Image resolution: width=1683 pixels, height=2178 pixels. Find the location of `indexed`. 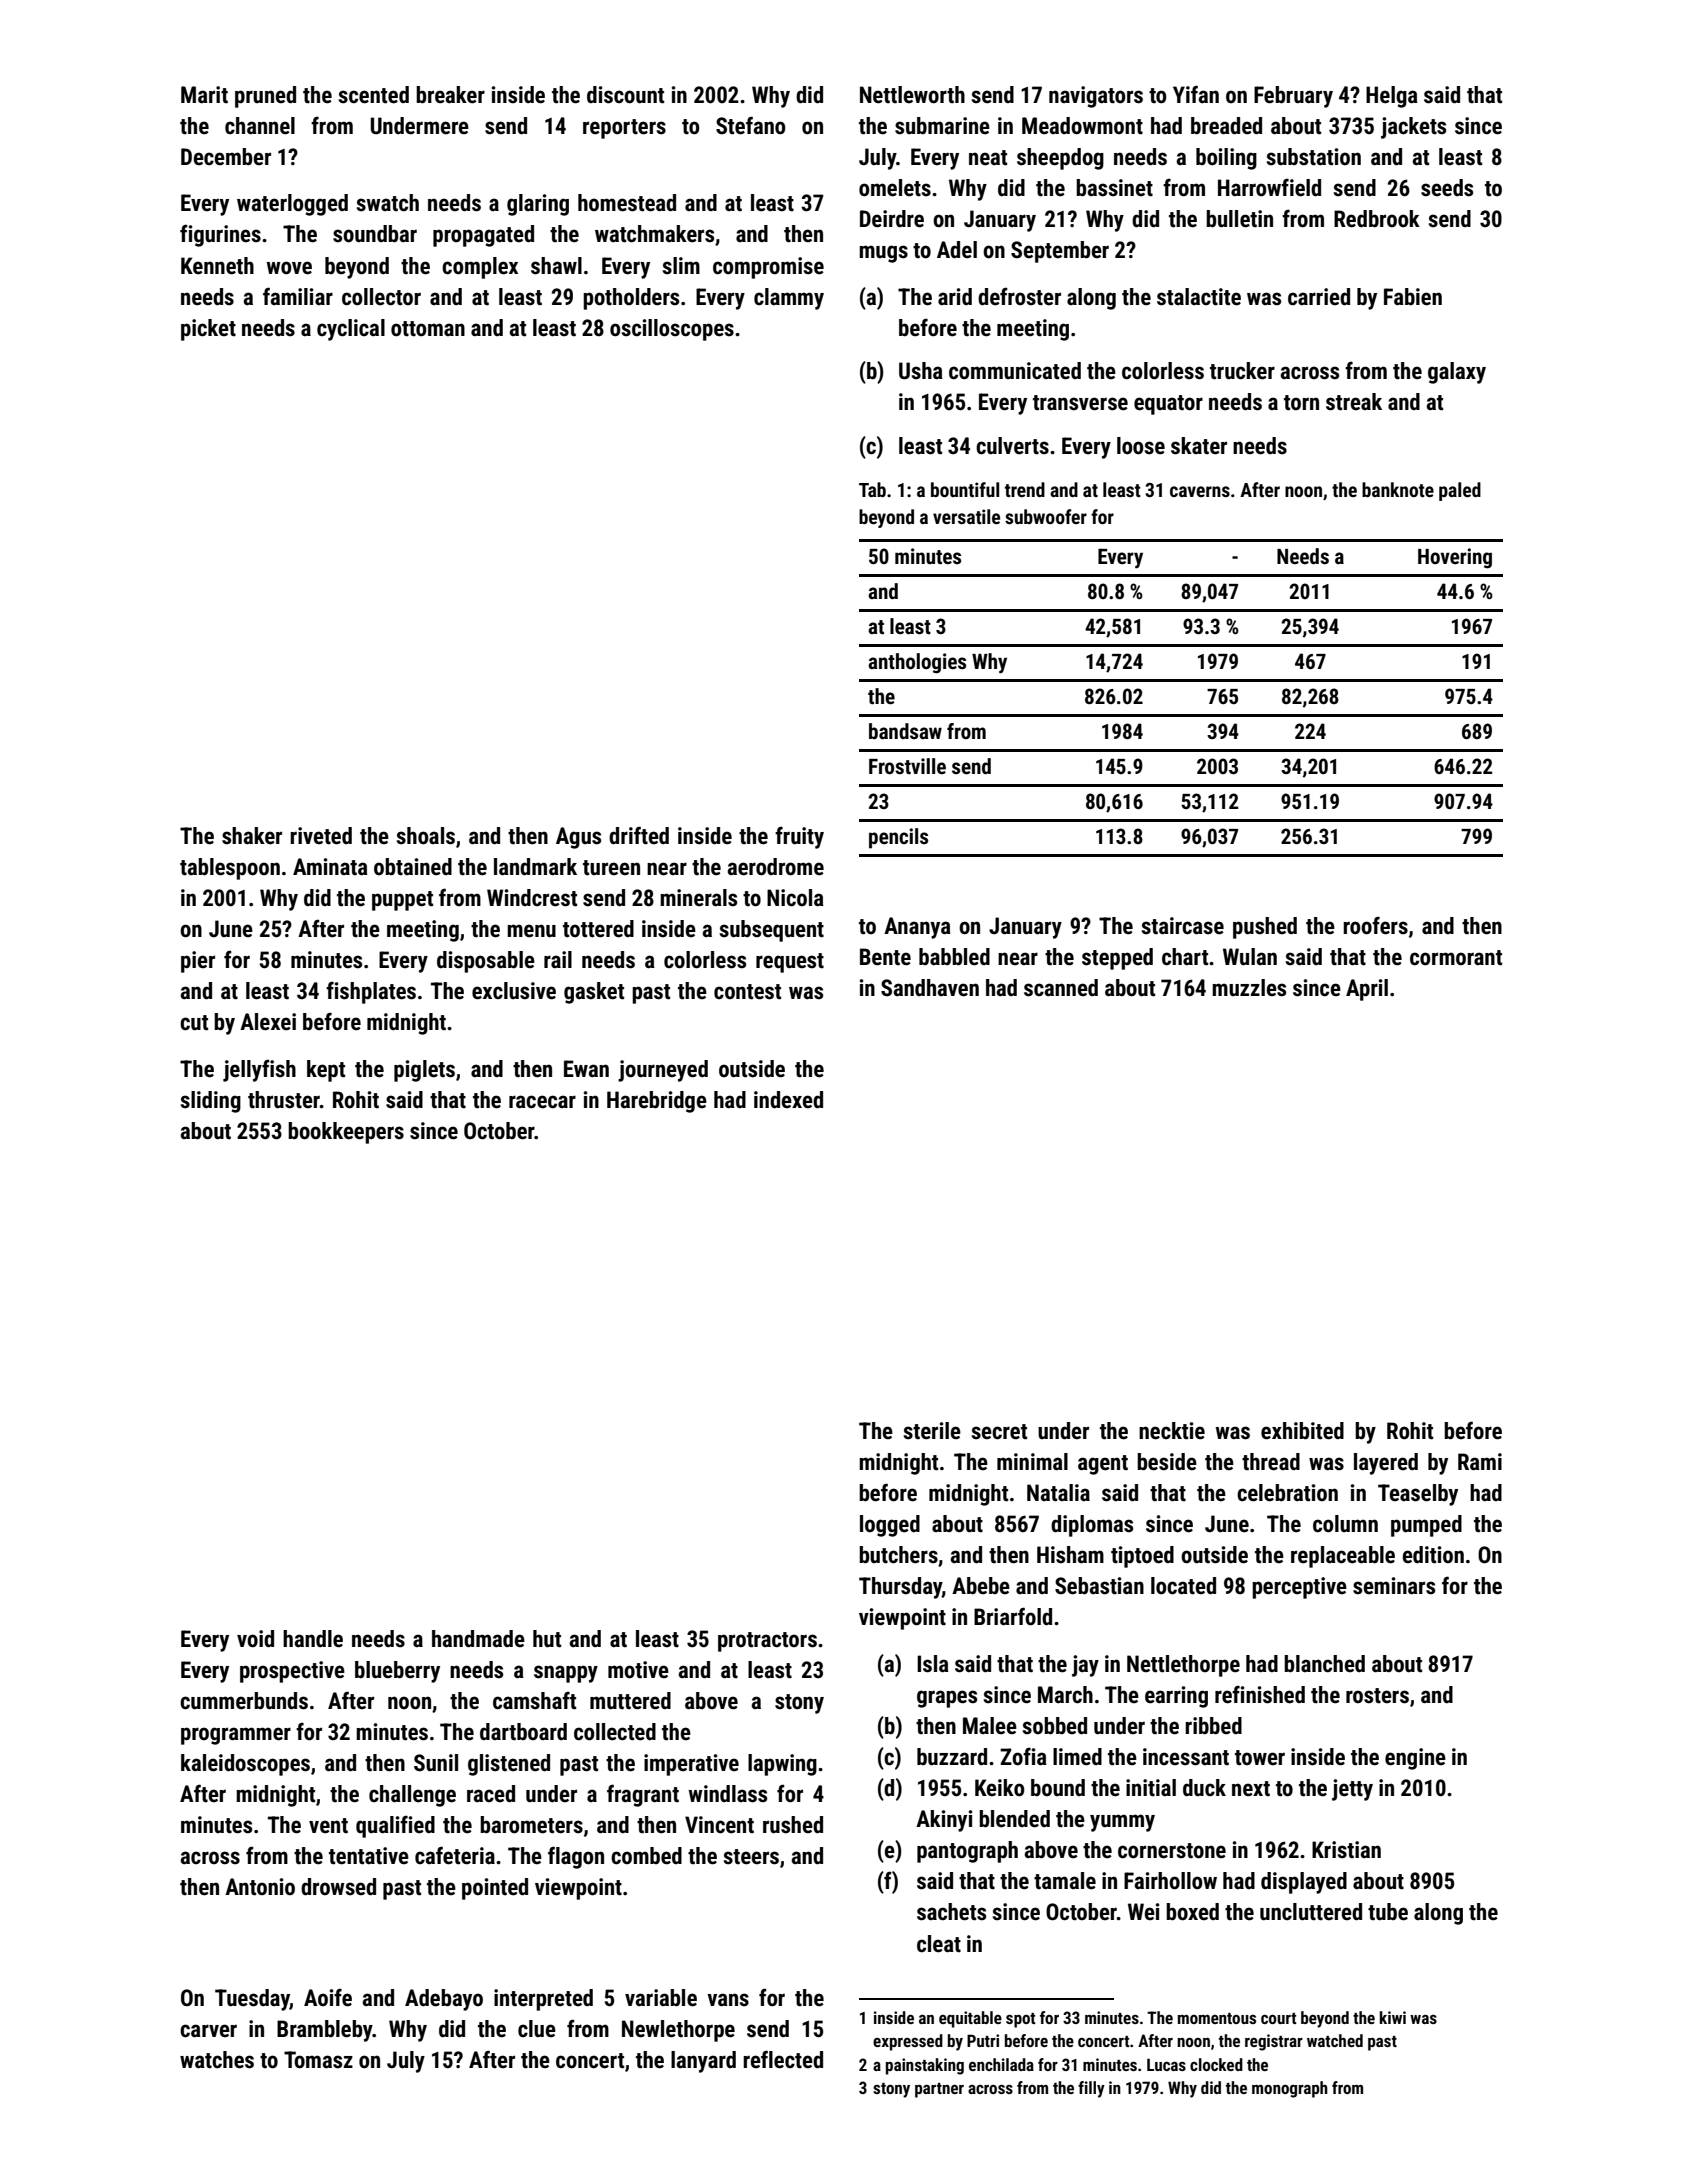

indexed is located at coordinates (788, 1100).
